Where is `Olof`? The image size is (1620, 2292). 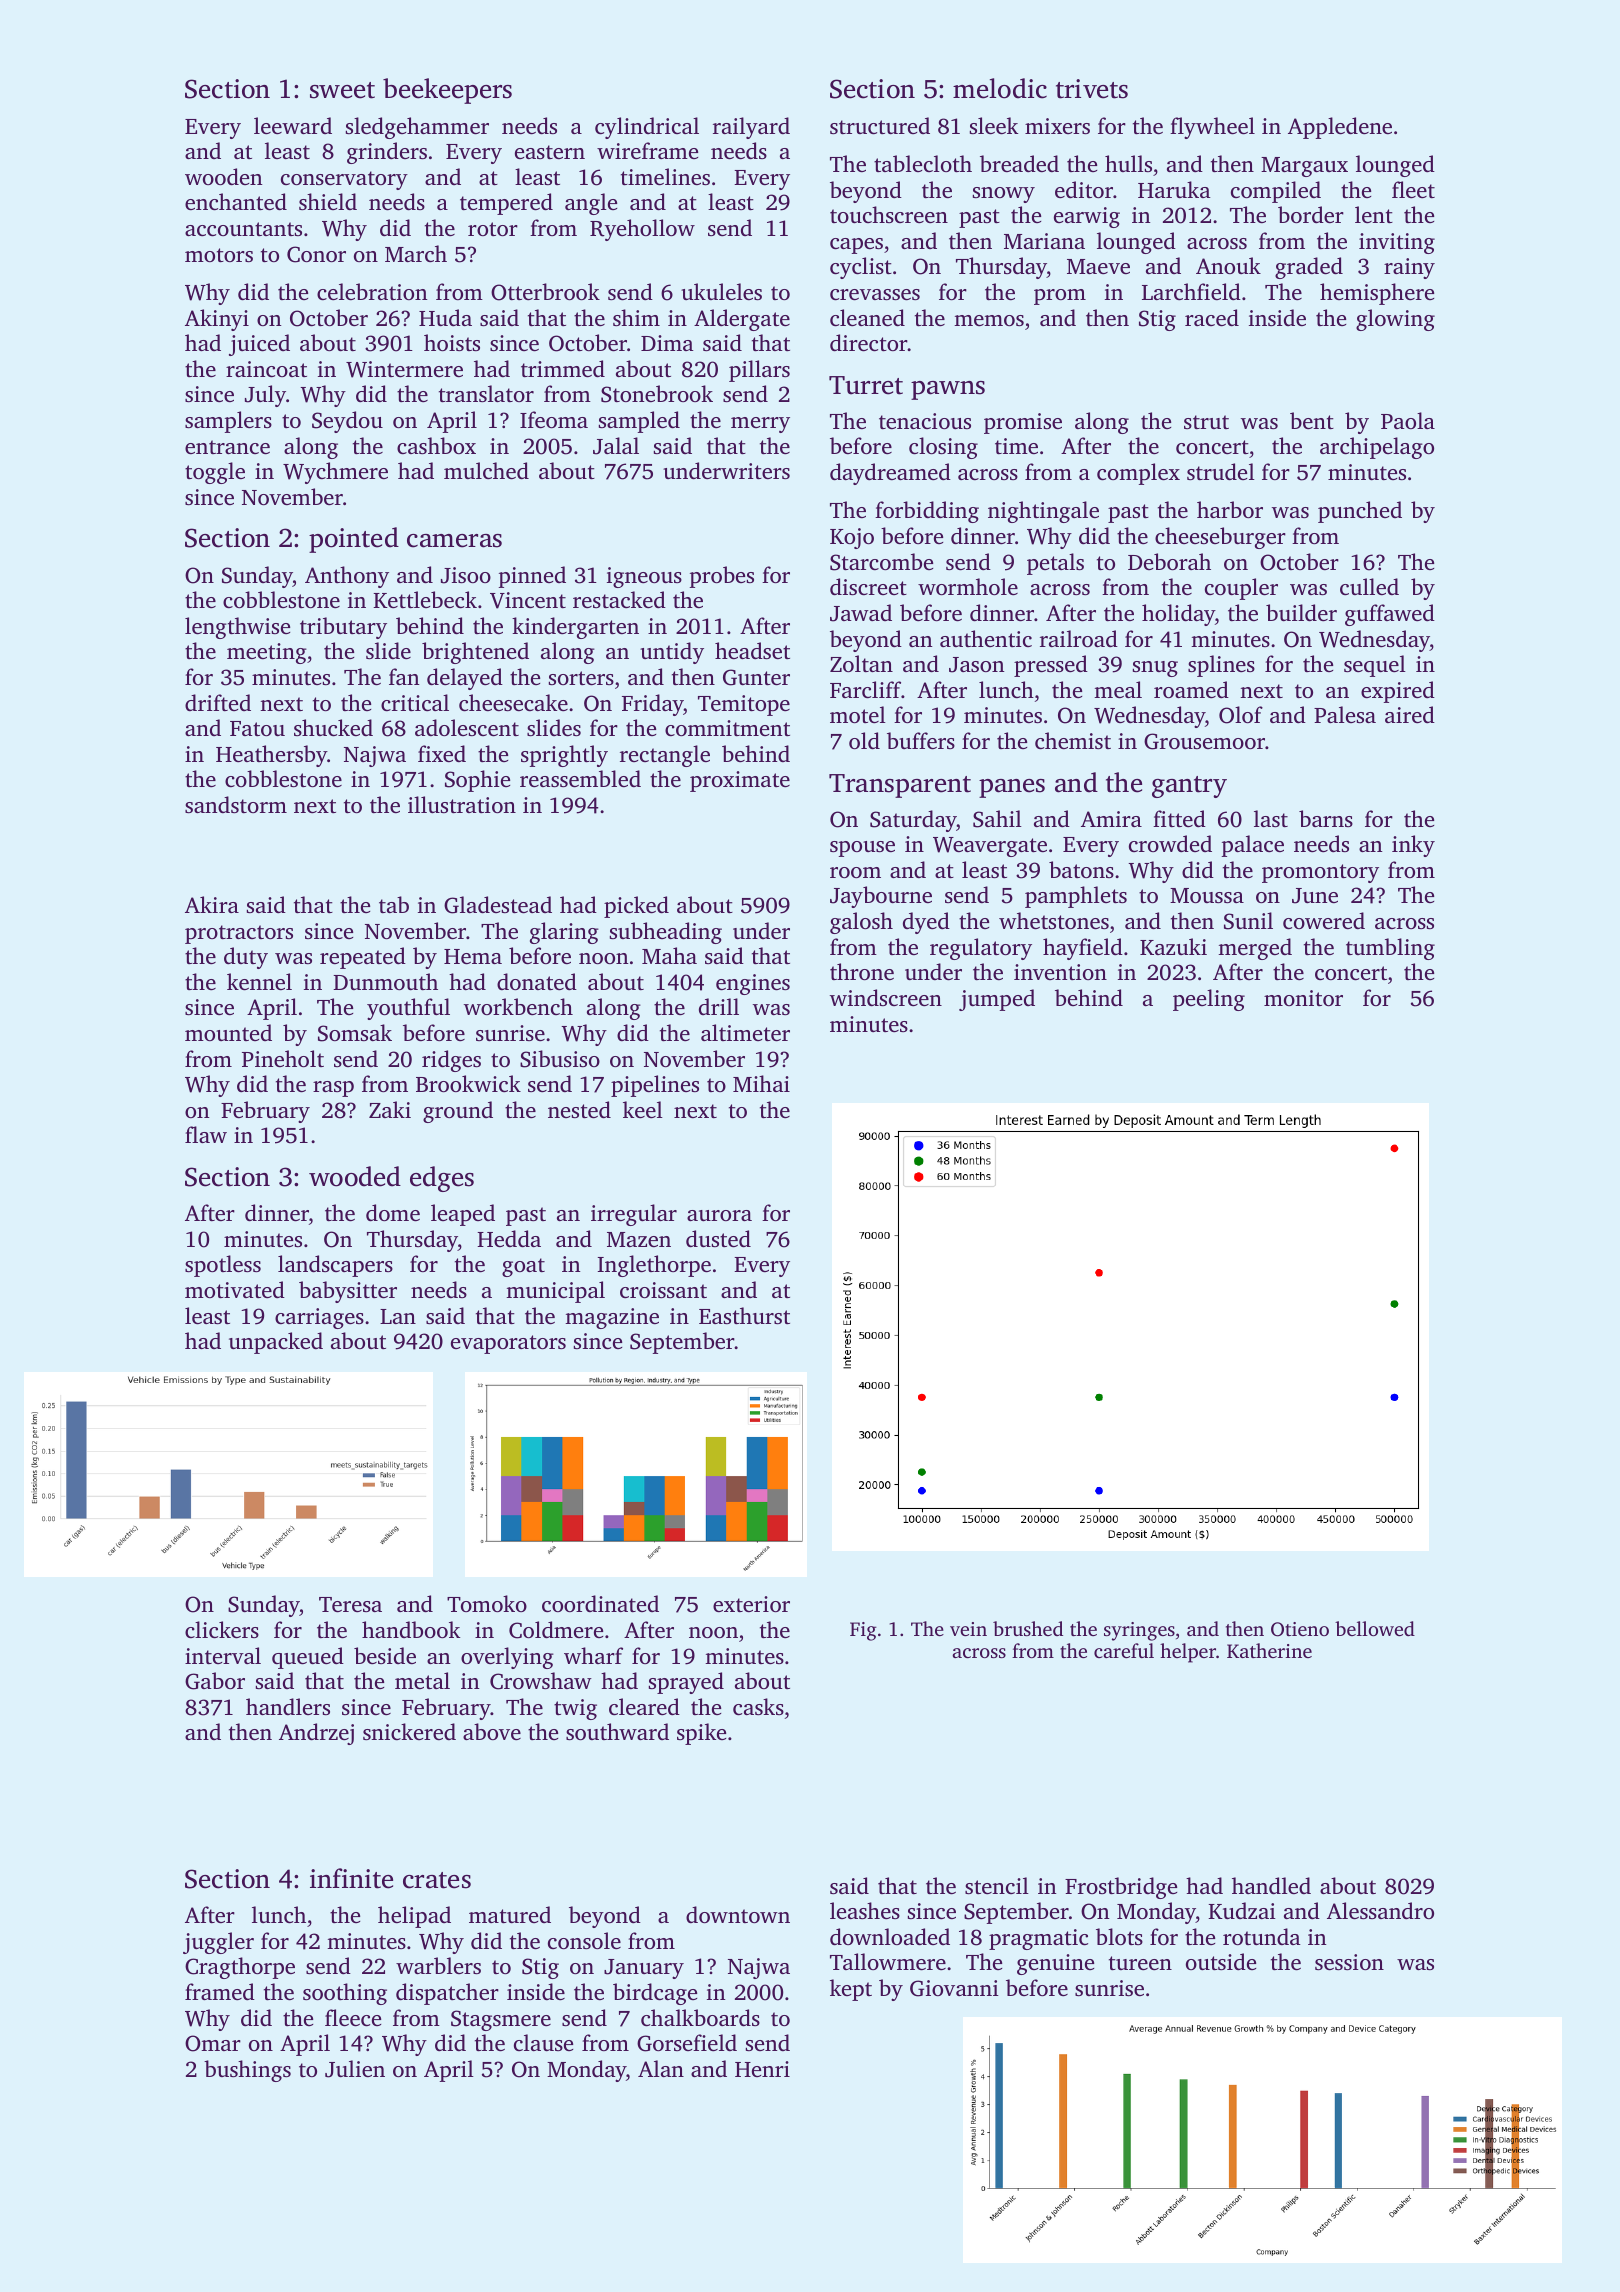
Olof is located at coordinates (1241, 715).
